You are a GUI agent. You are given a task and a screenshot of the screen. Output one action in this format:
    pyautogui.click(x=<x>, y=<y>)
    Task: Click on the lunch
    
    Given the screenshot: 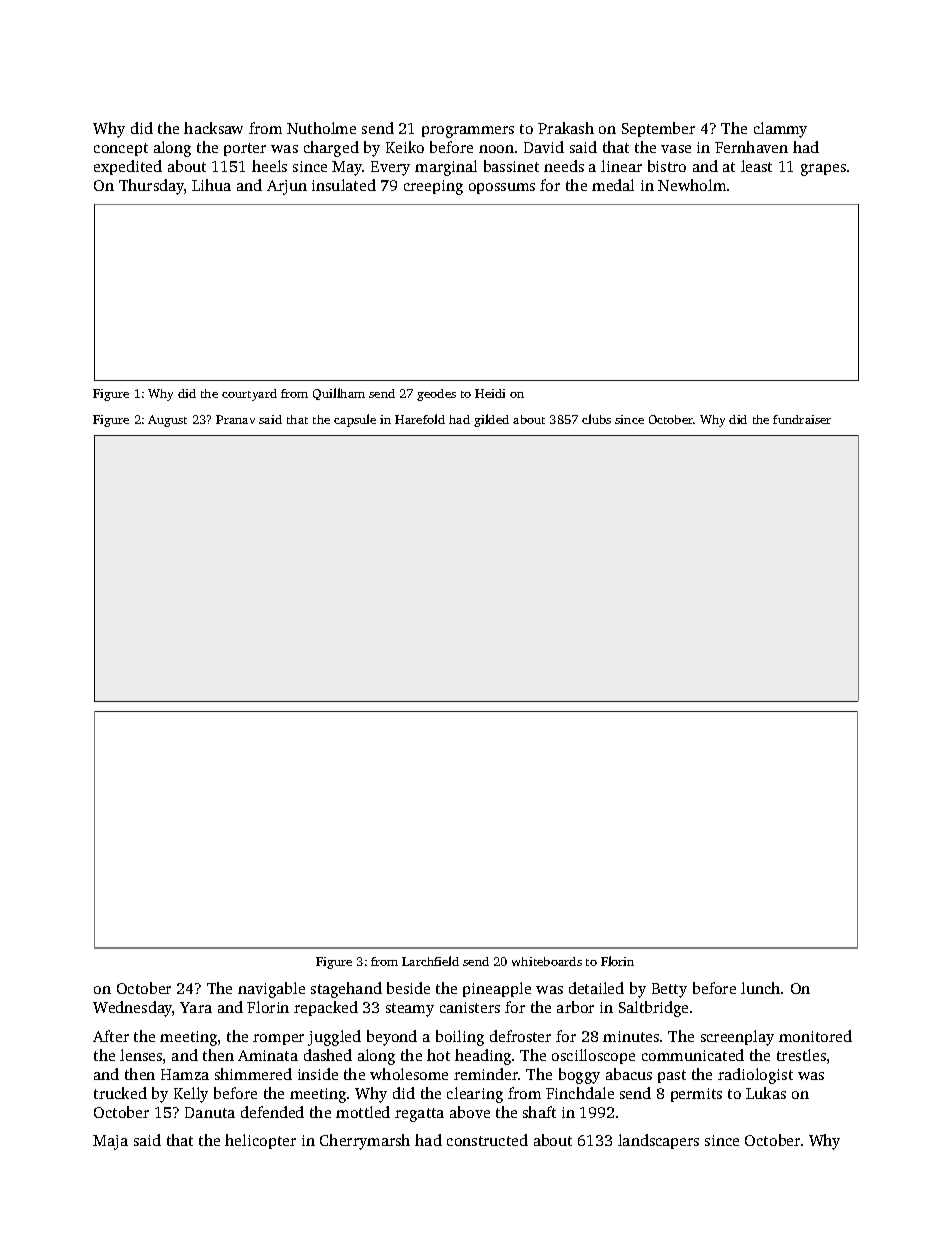 What is the action you would take?
    pyautogui.click(x=760, y=988)
